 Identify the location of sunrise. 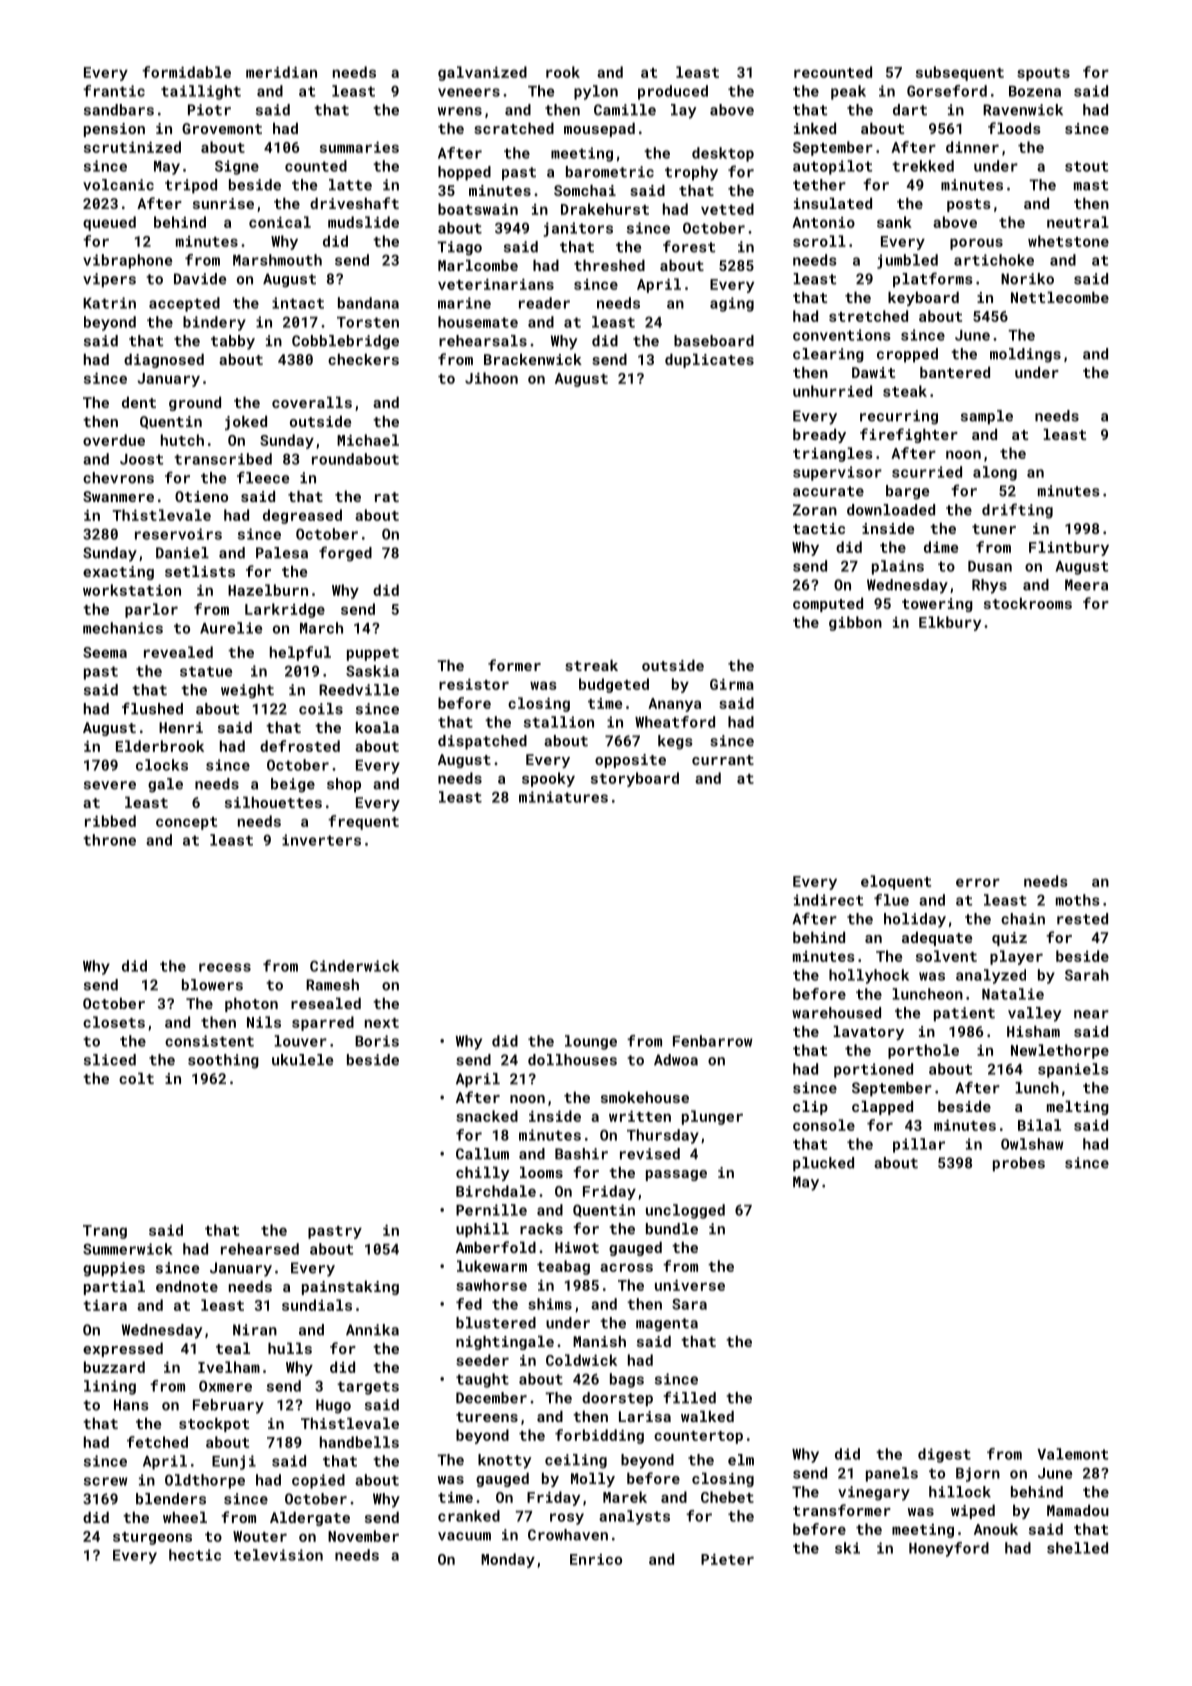
(223, 203).
